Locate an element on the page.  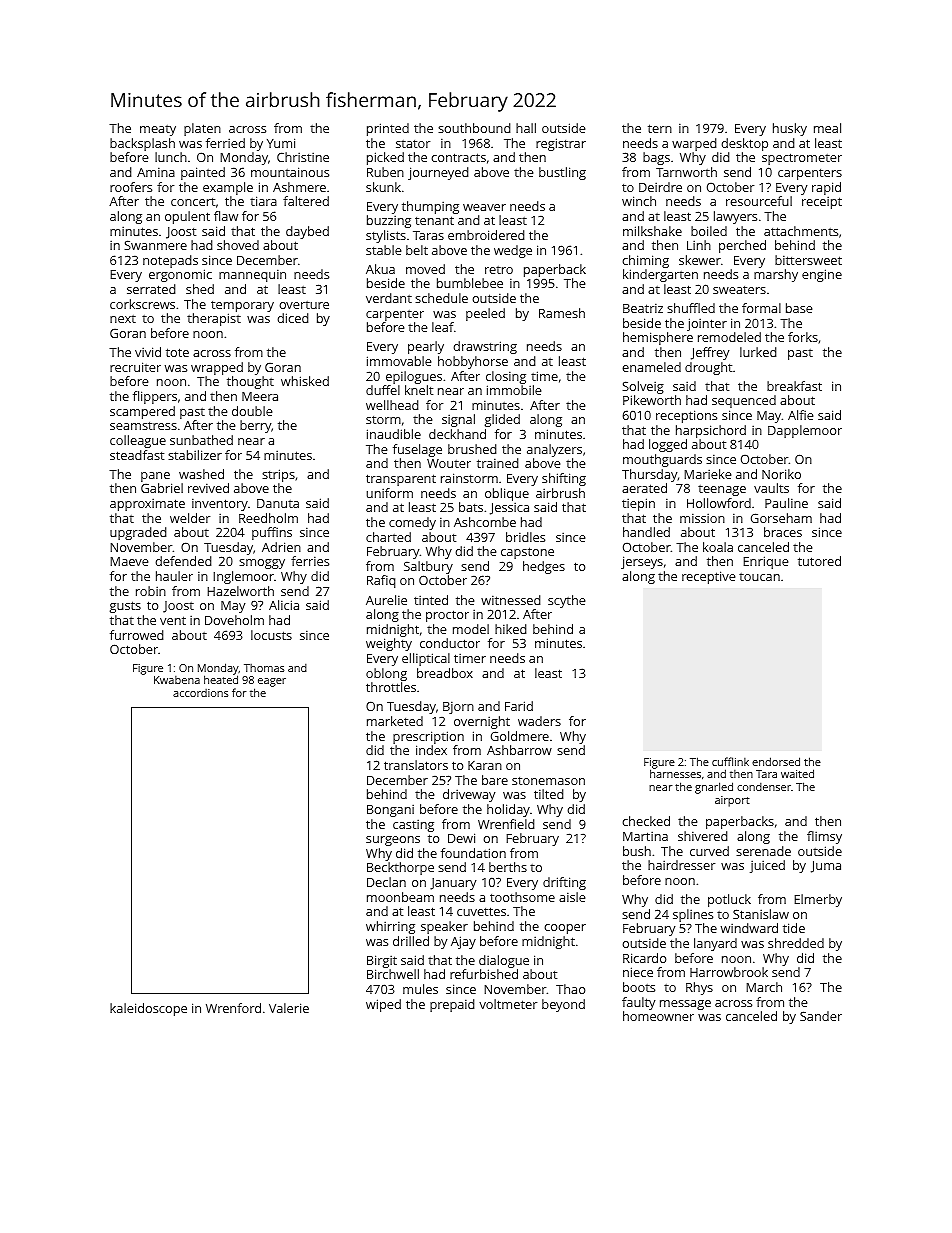
marketed is located at coordinates (395, 721).
